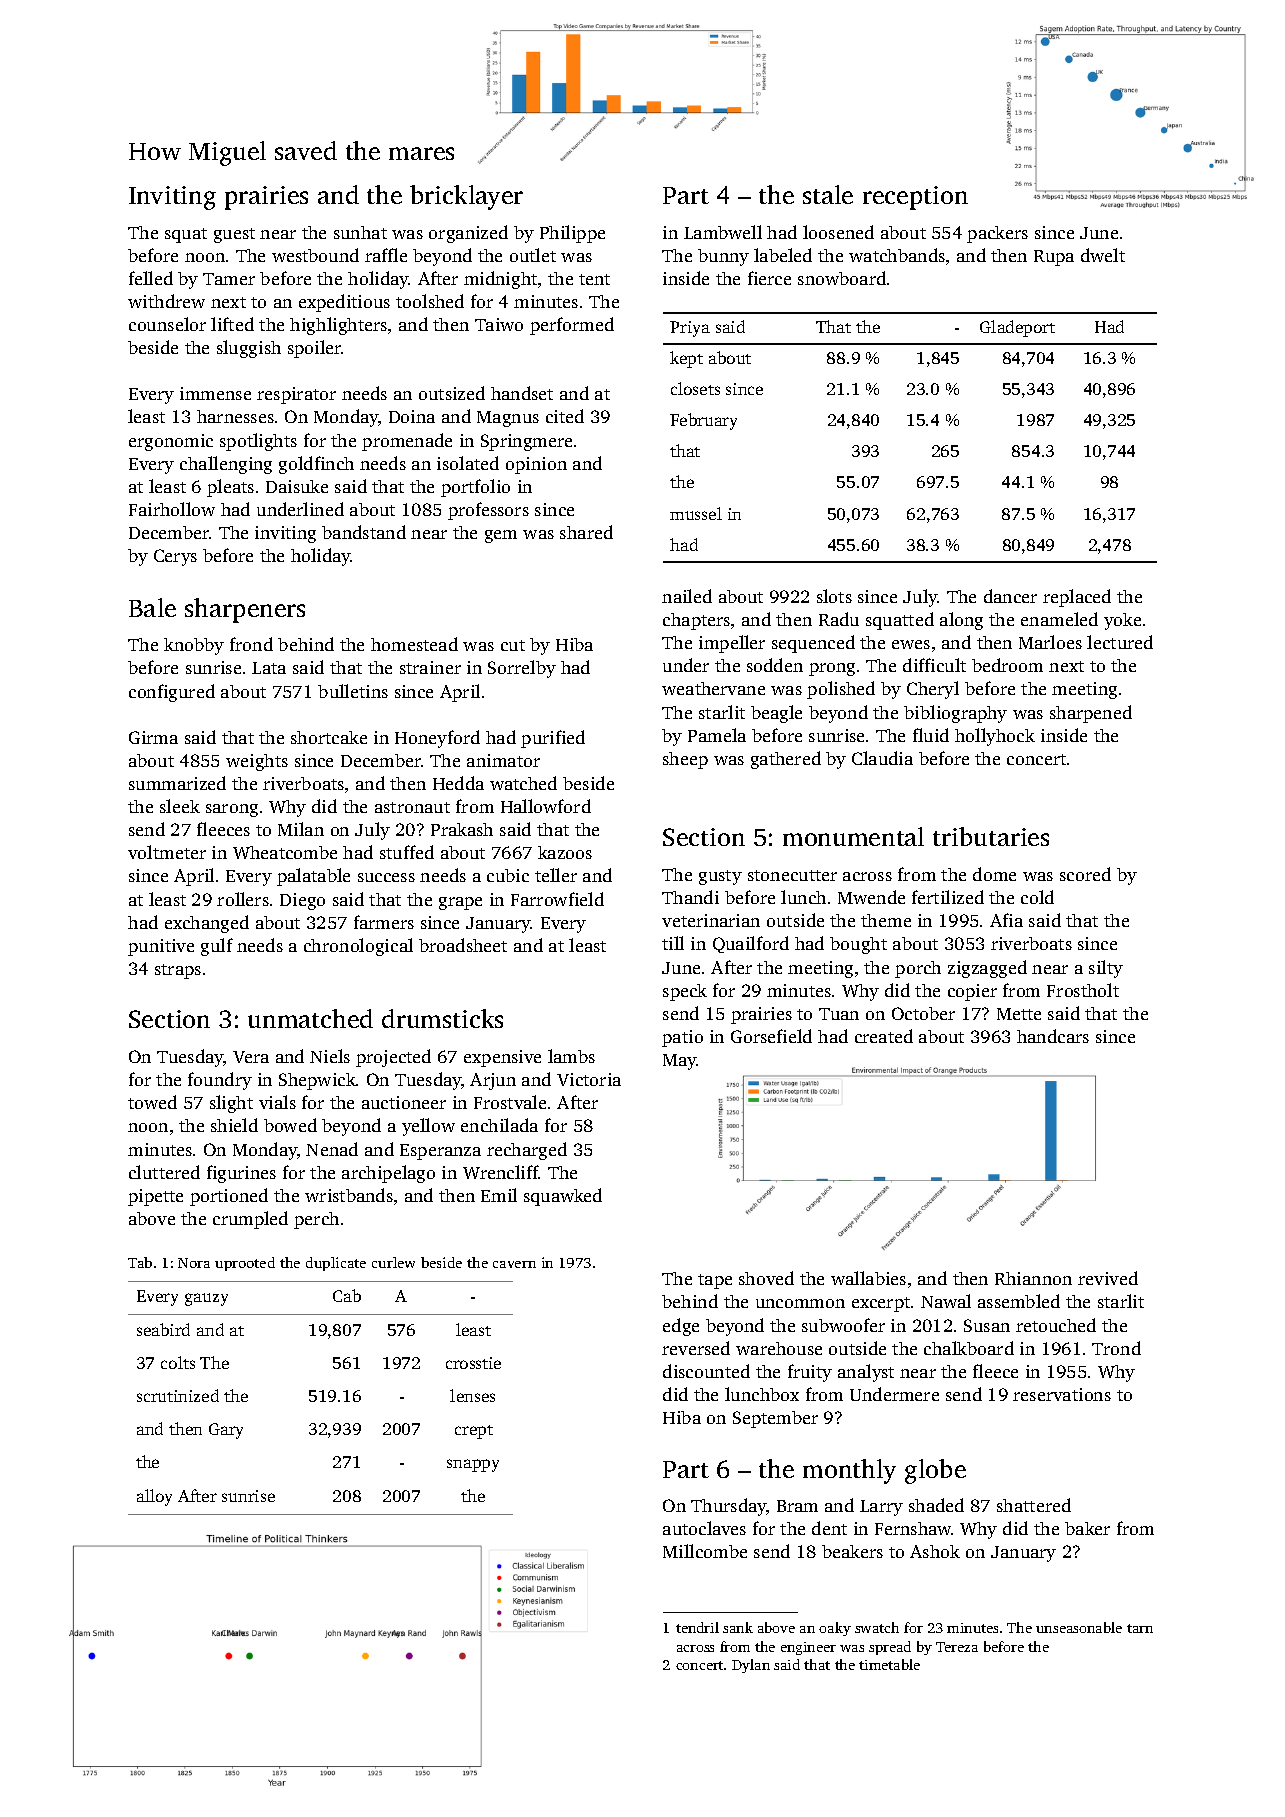  Describe the element at coordinates (154, 1497) in the page. I see `alloy` at that location.
